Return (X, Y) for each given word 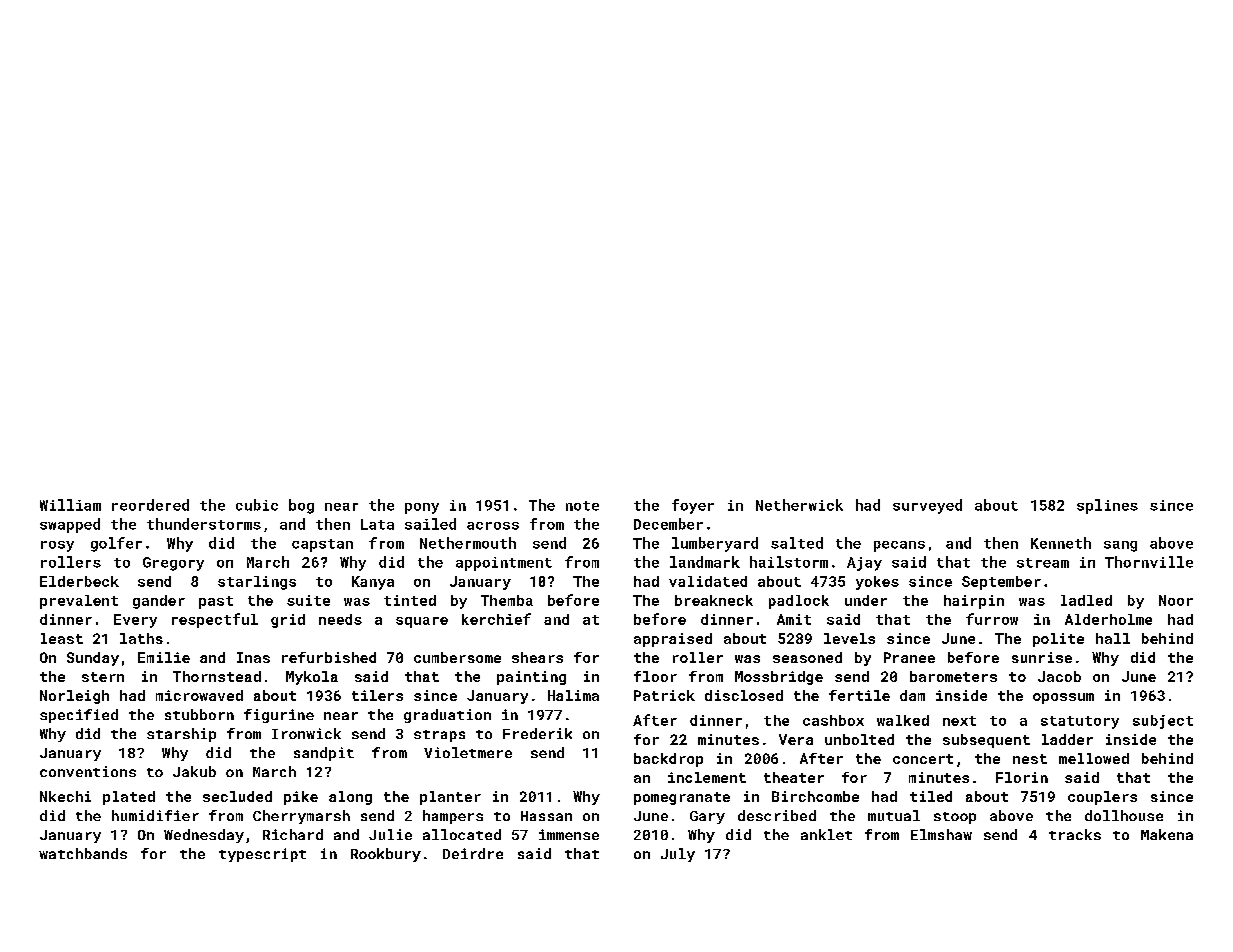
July (678, 855)
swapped (70, 525)
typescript (262, 855)
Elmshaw (941, 834)
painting (531, 678)
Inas (253, 657)
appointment (504, 564)
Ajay (864, 564)
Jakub (194, 771)
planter (450, 798)
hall (1113, 638)
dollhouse (1124, 815)
